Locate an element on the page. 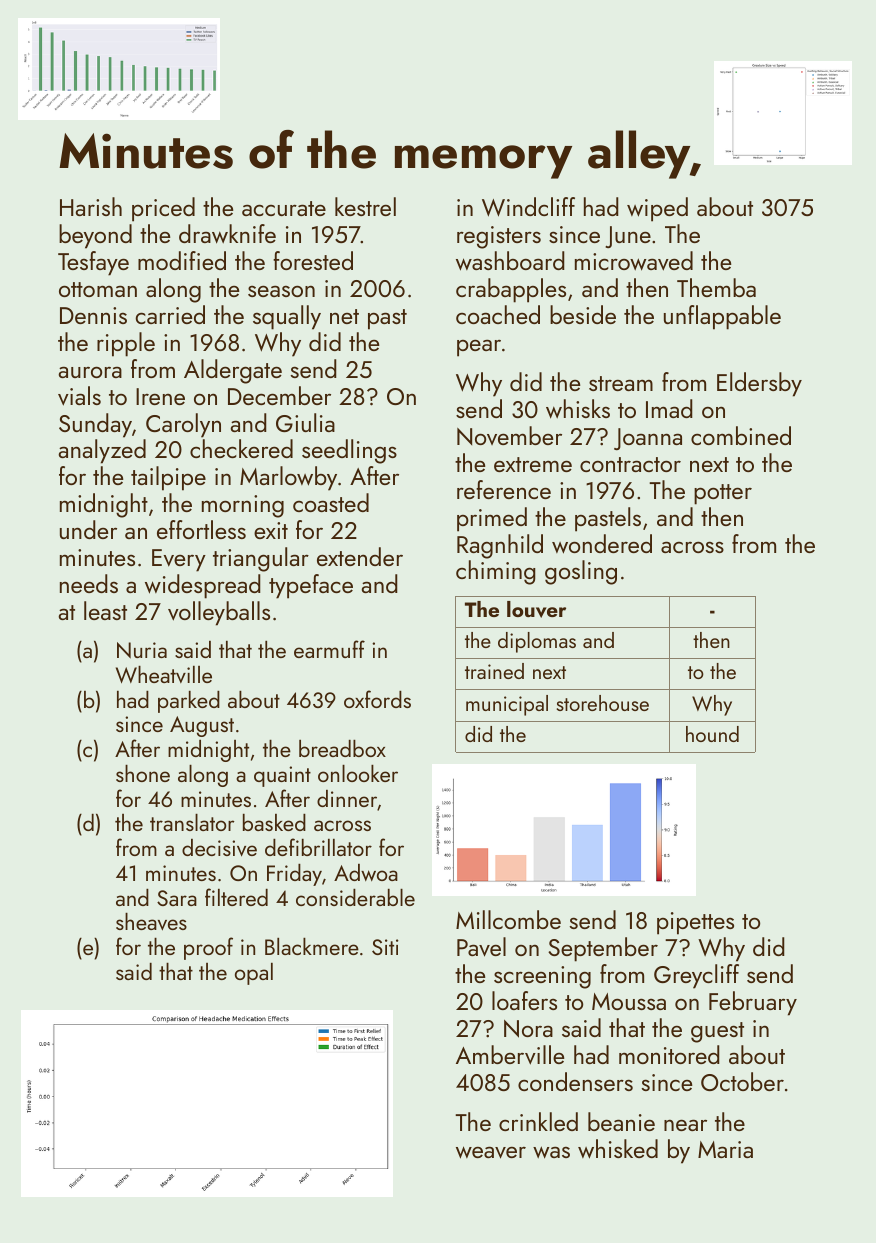  Joanna is located at coordinates (648, 439).
